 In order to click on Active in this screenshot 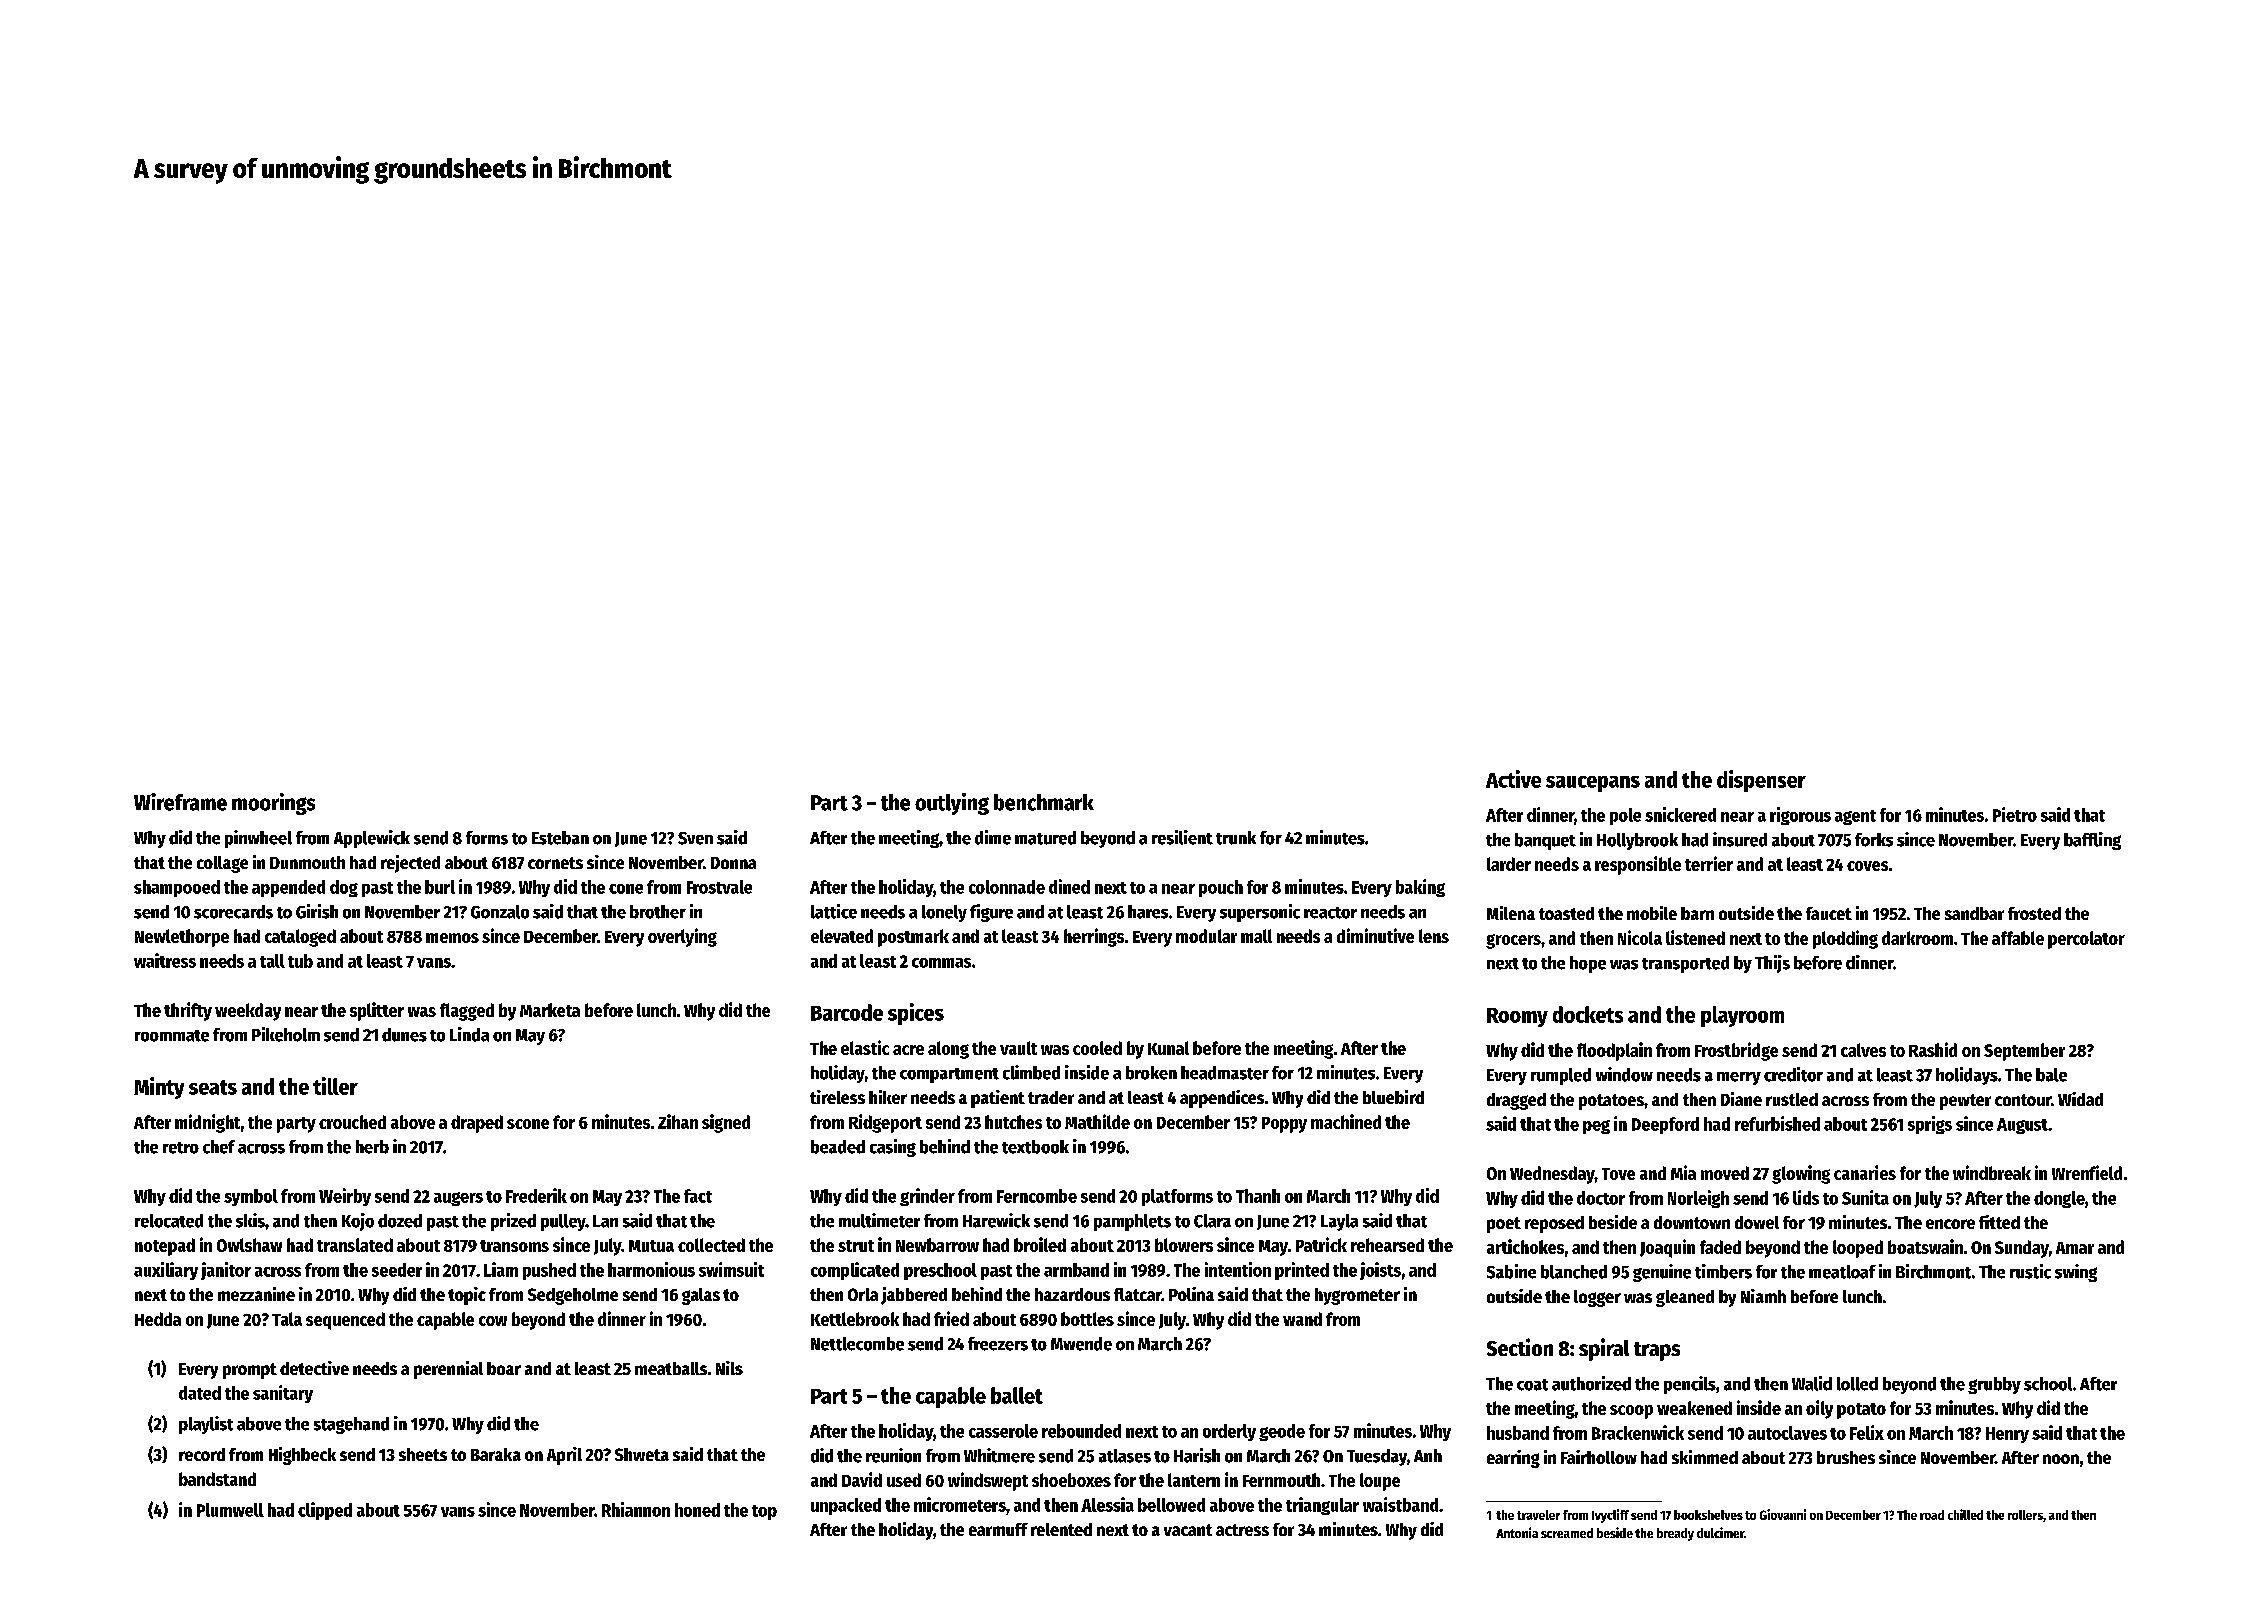, I will do `click(1513, 779)`.
